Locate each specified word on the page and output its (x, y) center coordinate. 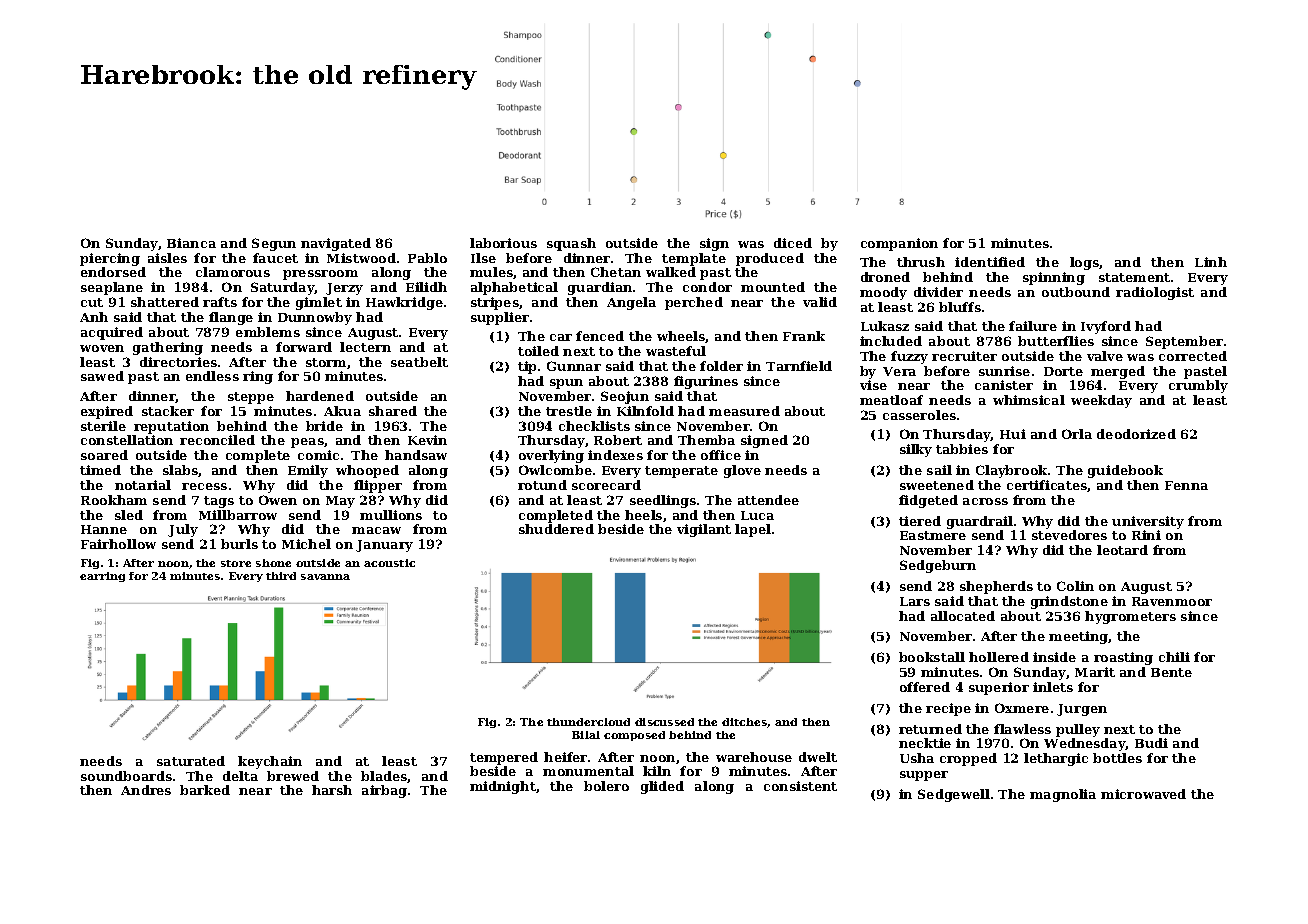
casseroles (919, 415)
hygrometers (1130, 617)
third (281, 576)
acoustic (389, 563)
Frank (804, 336)
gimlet (319, 303)
